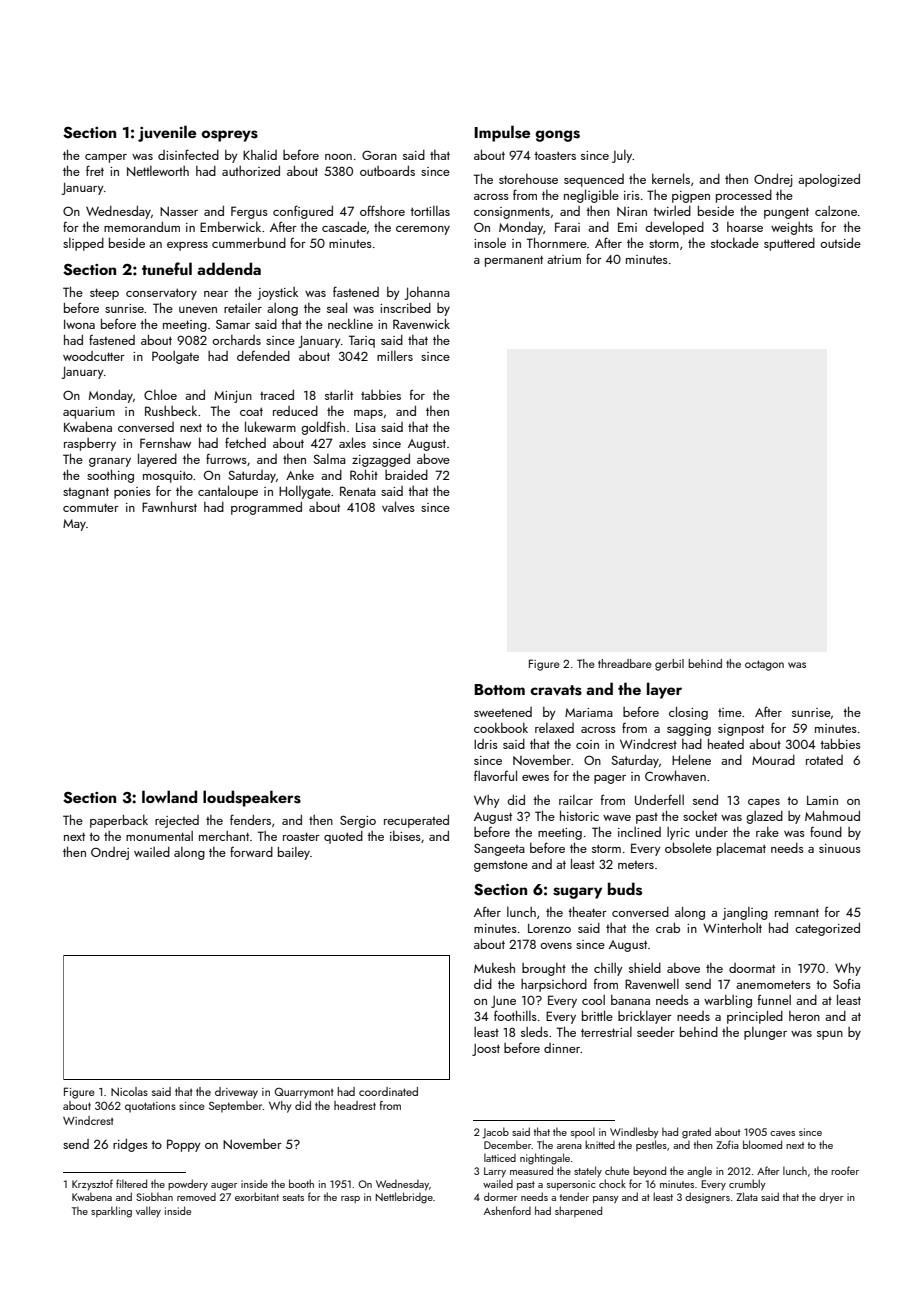  What do you see at coordinates (130, 1145) in the image?
I see `ridges` at bounding box center [130, 1145].
